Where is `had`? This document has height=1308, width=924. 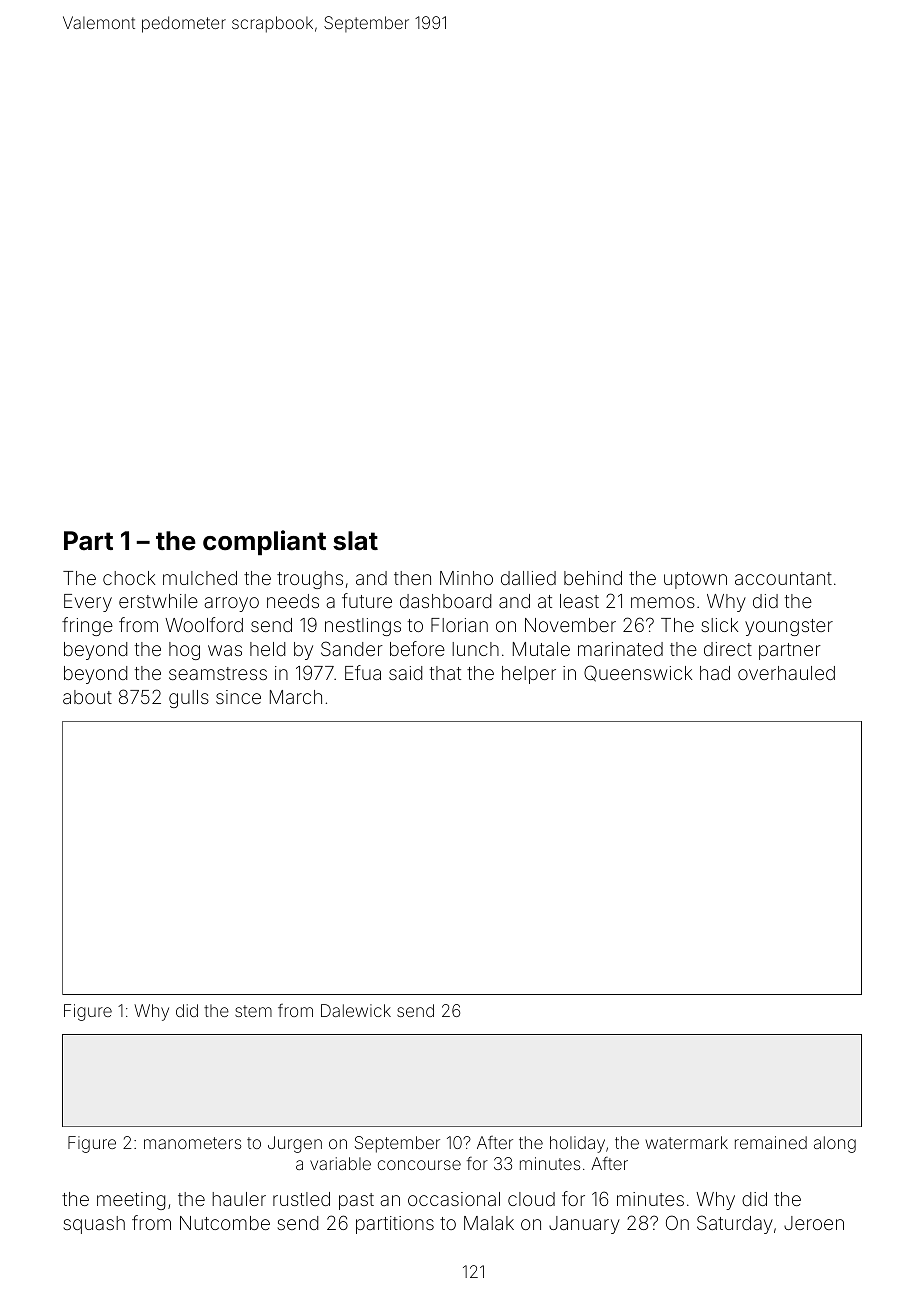
had is located at coordinates (715, 673).
